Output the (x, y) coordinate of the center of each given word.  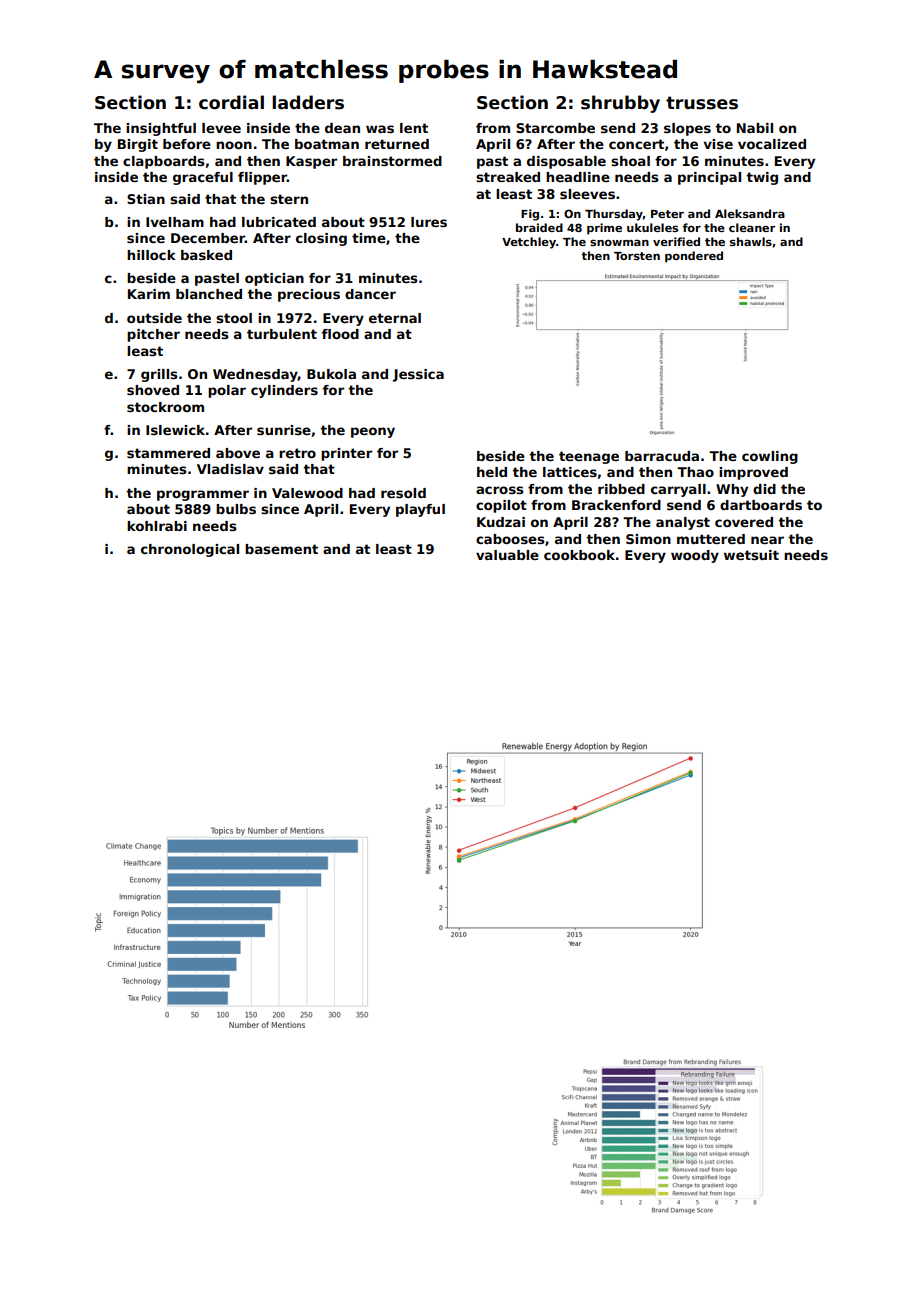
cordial (231, 102)
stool (234, 318)
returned (397, 144)
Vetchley (529, 243)
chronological (190, 550)
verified (676, 241)
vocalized (772, 144)
